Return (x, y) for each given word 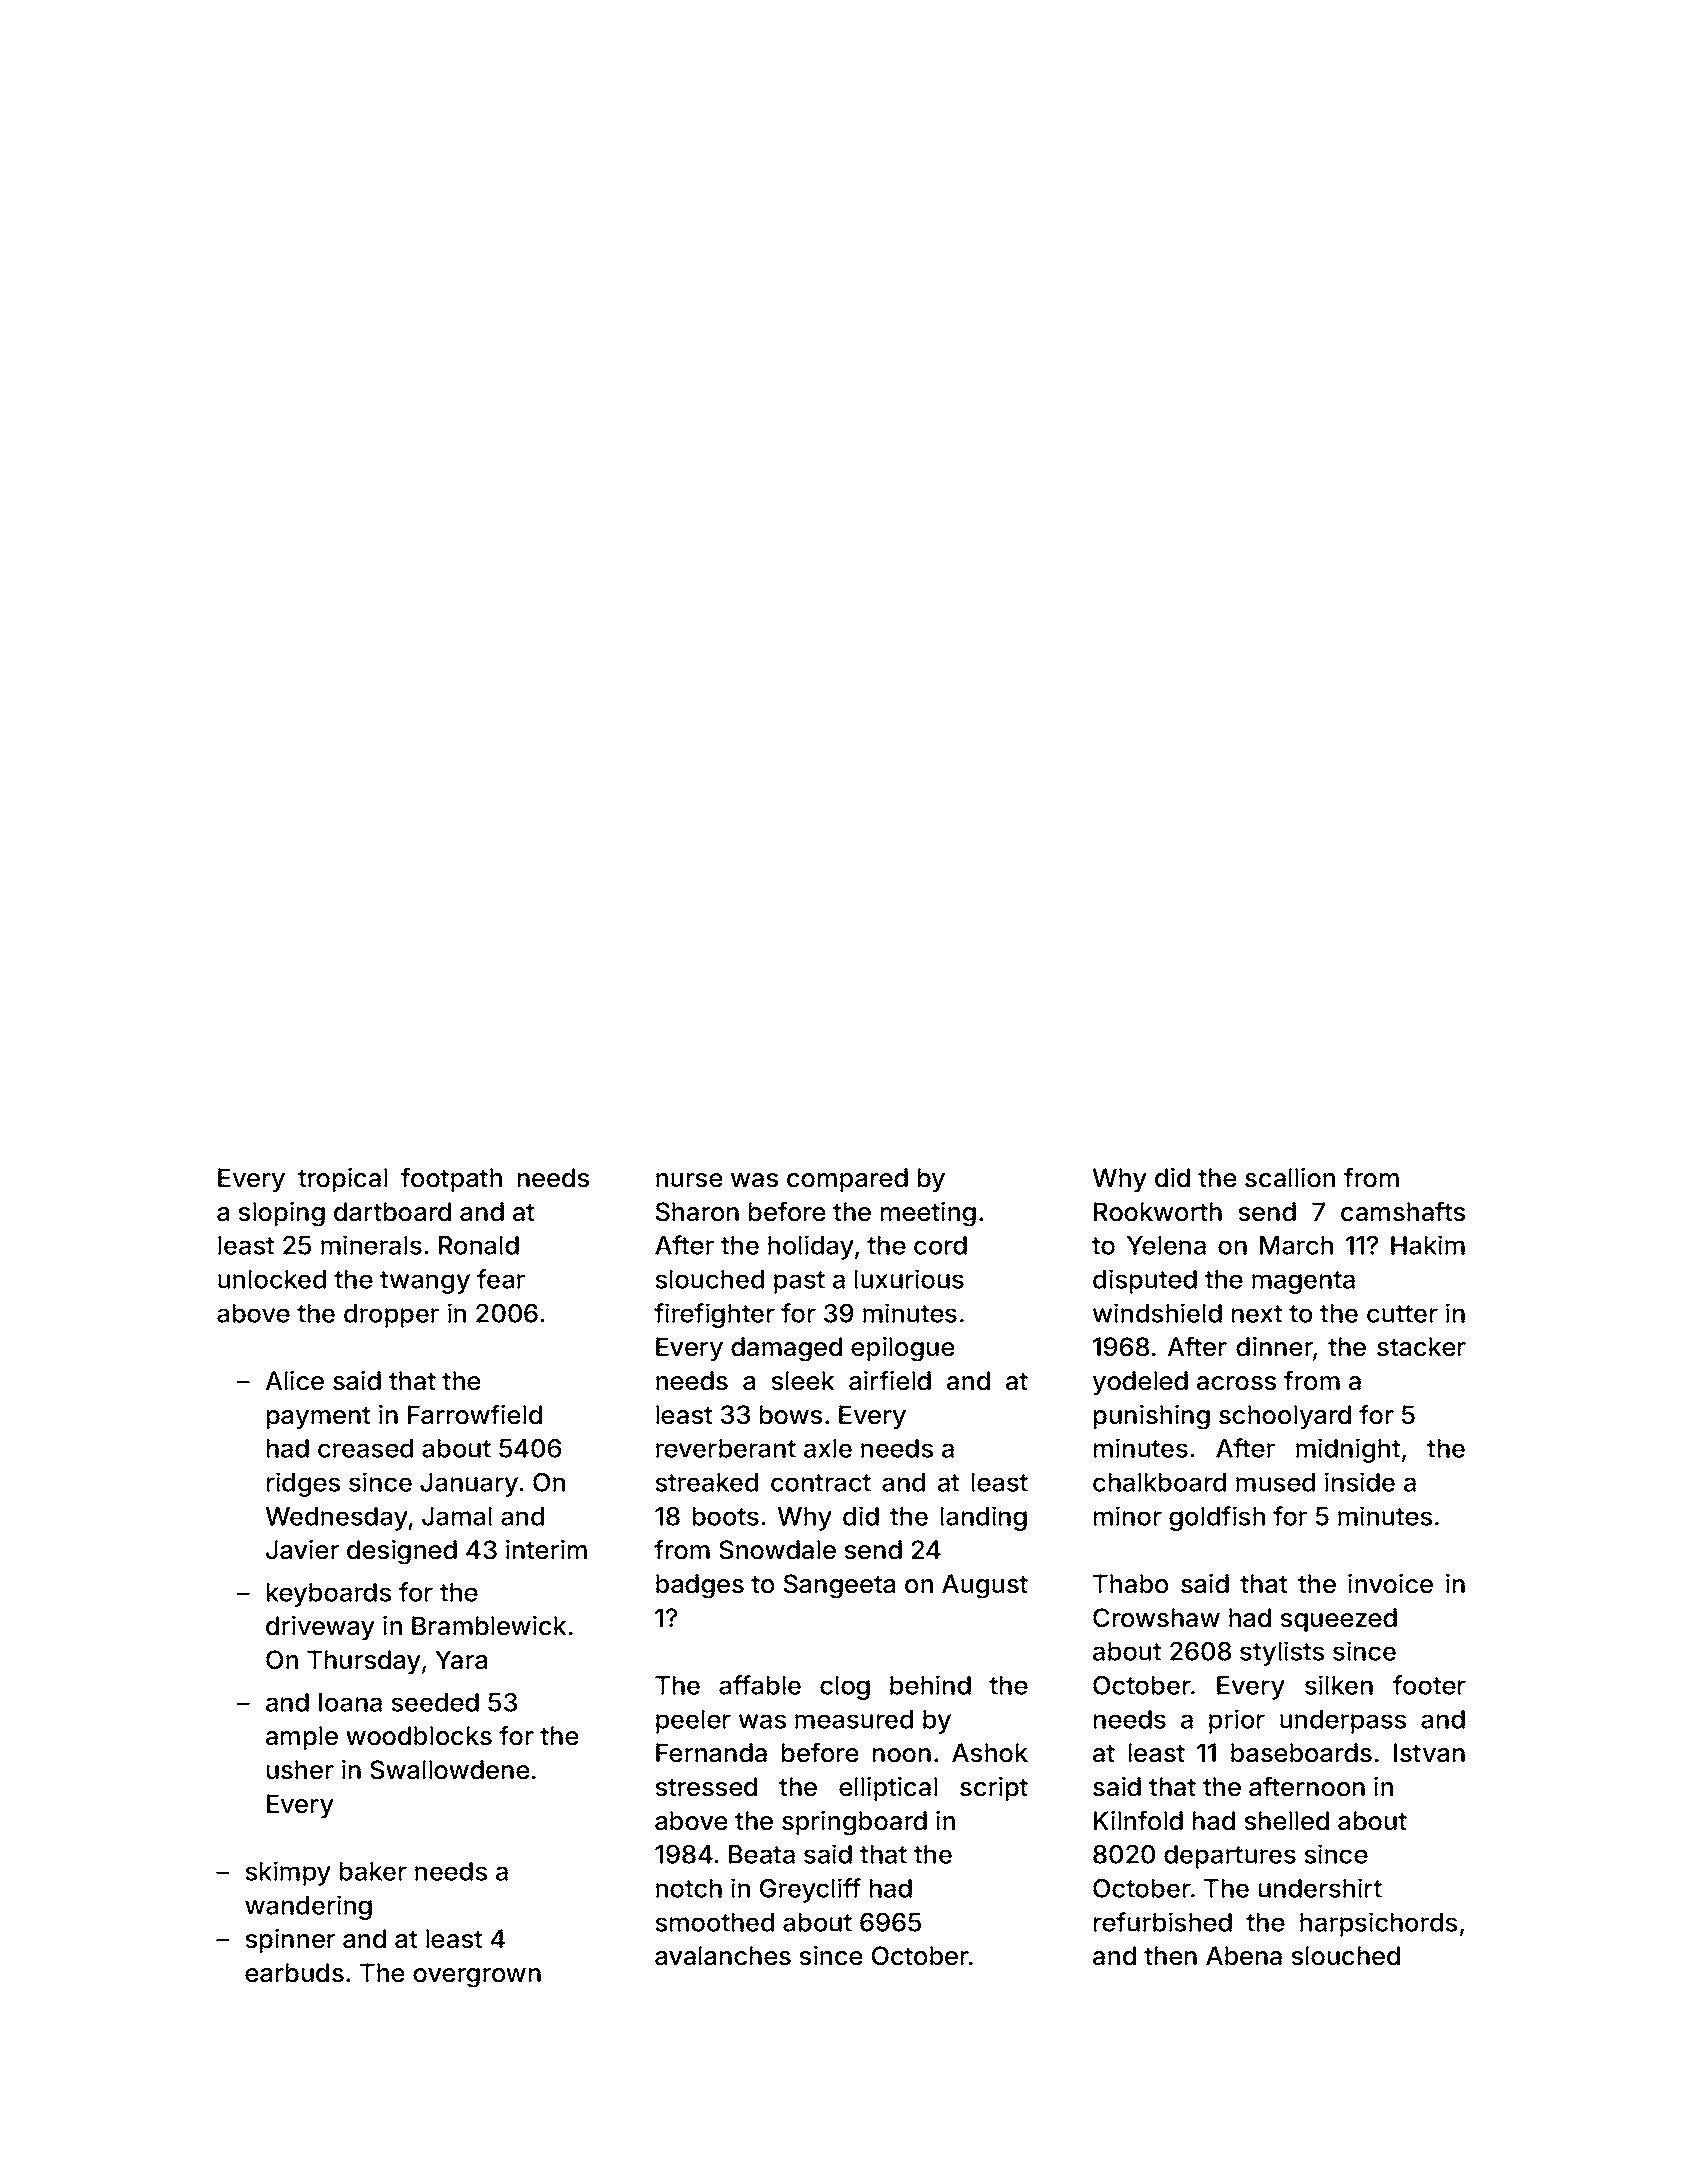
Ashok (990, 1753)
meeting (928, 1214)
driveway (320, 1628)
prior (1237, 1721)
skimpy (288, 1873)
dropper (391, 1316)
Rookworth (1158, 1212)
